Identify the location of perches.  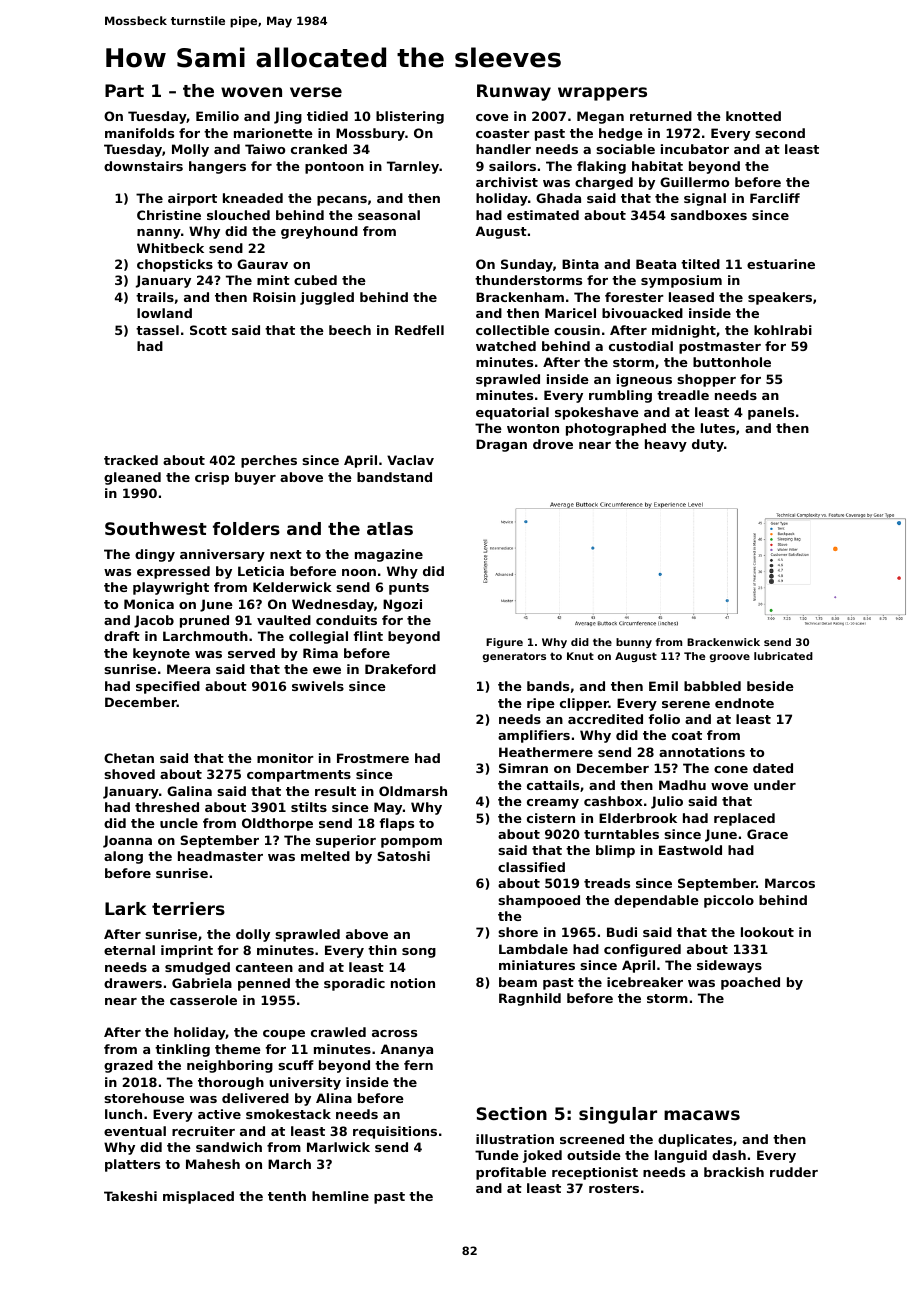
(269, 461).
